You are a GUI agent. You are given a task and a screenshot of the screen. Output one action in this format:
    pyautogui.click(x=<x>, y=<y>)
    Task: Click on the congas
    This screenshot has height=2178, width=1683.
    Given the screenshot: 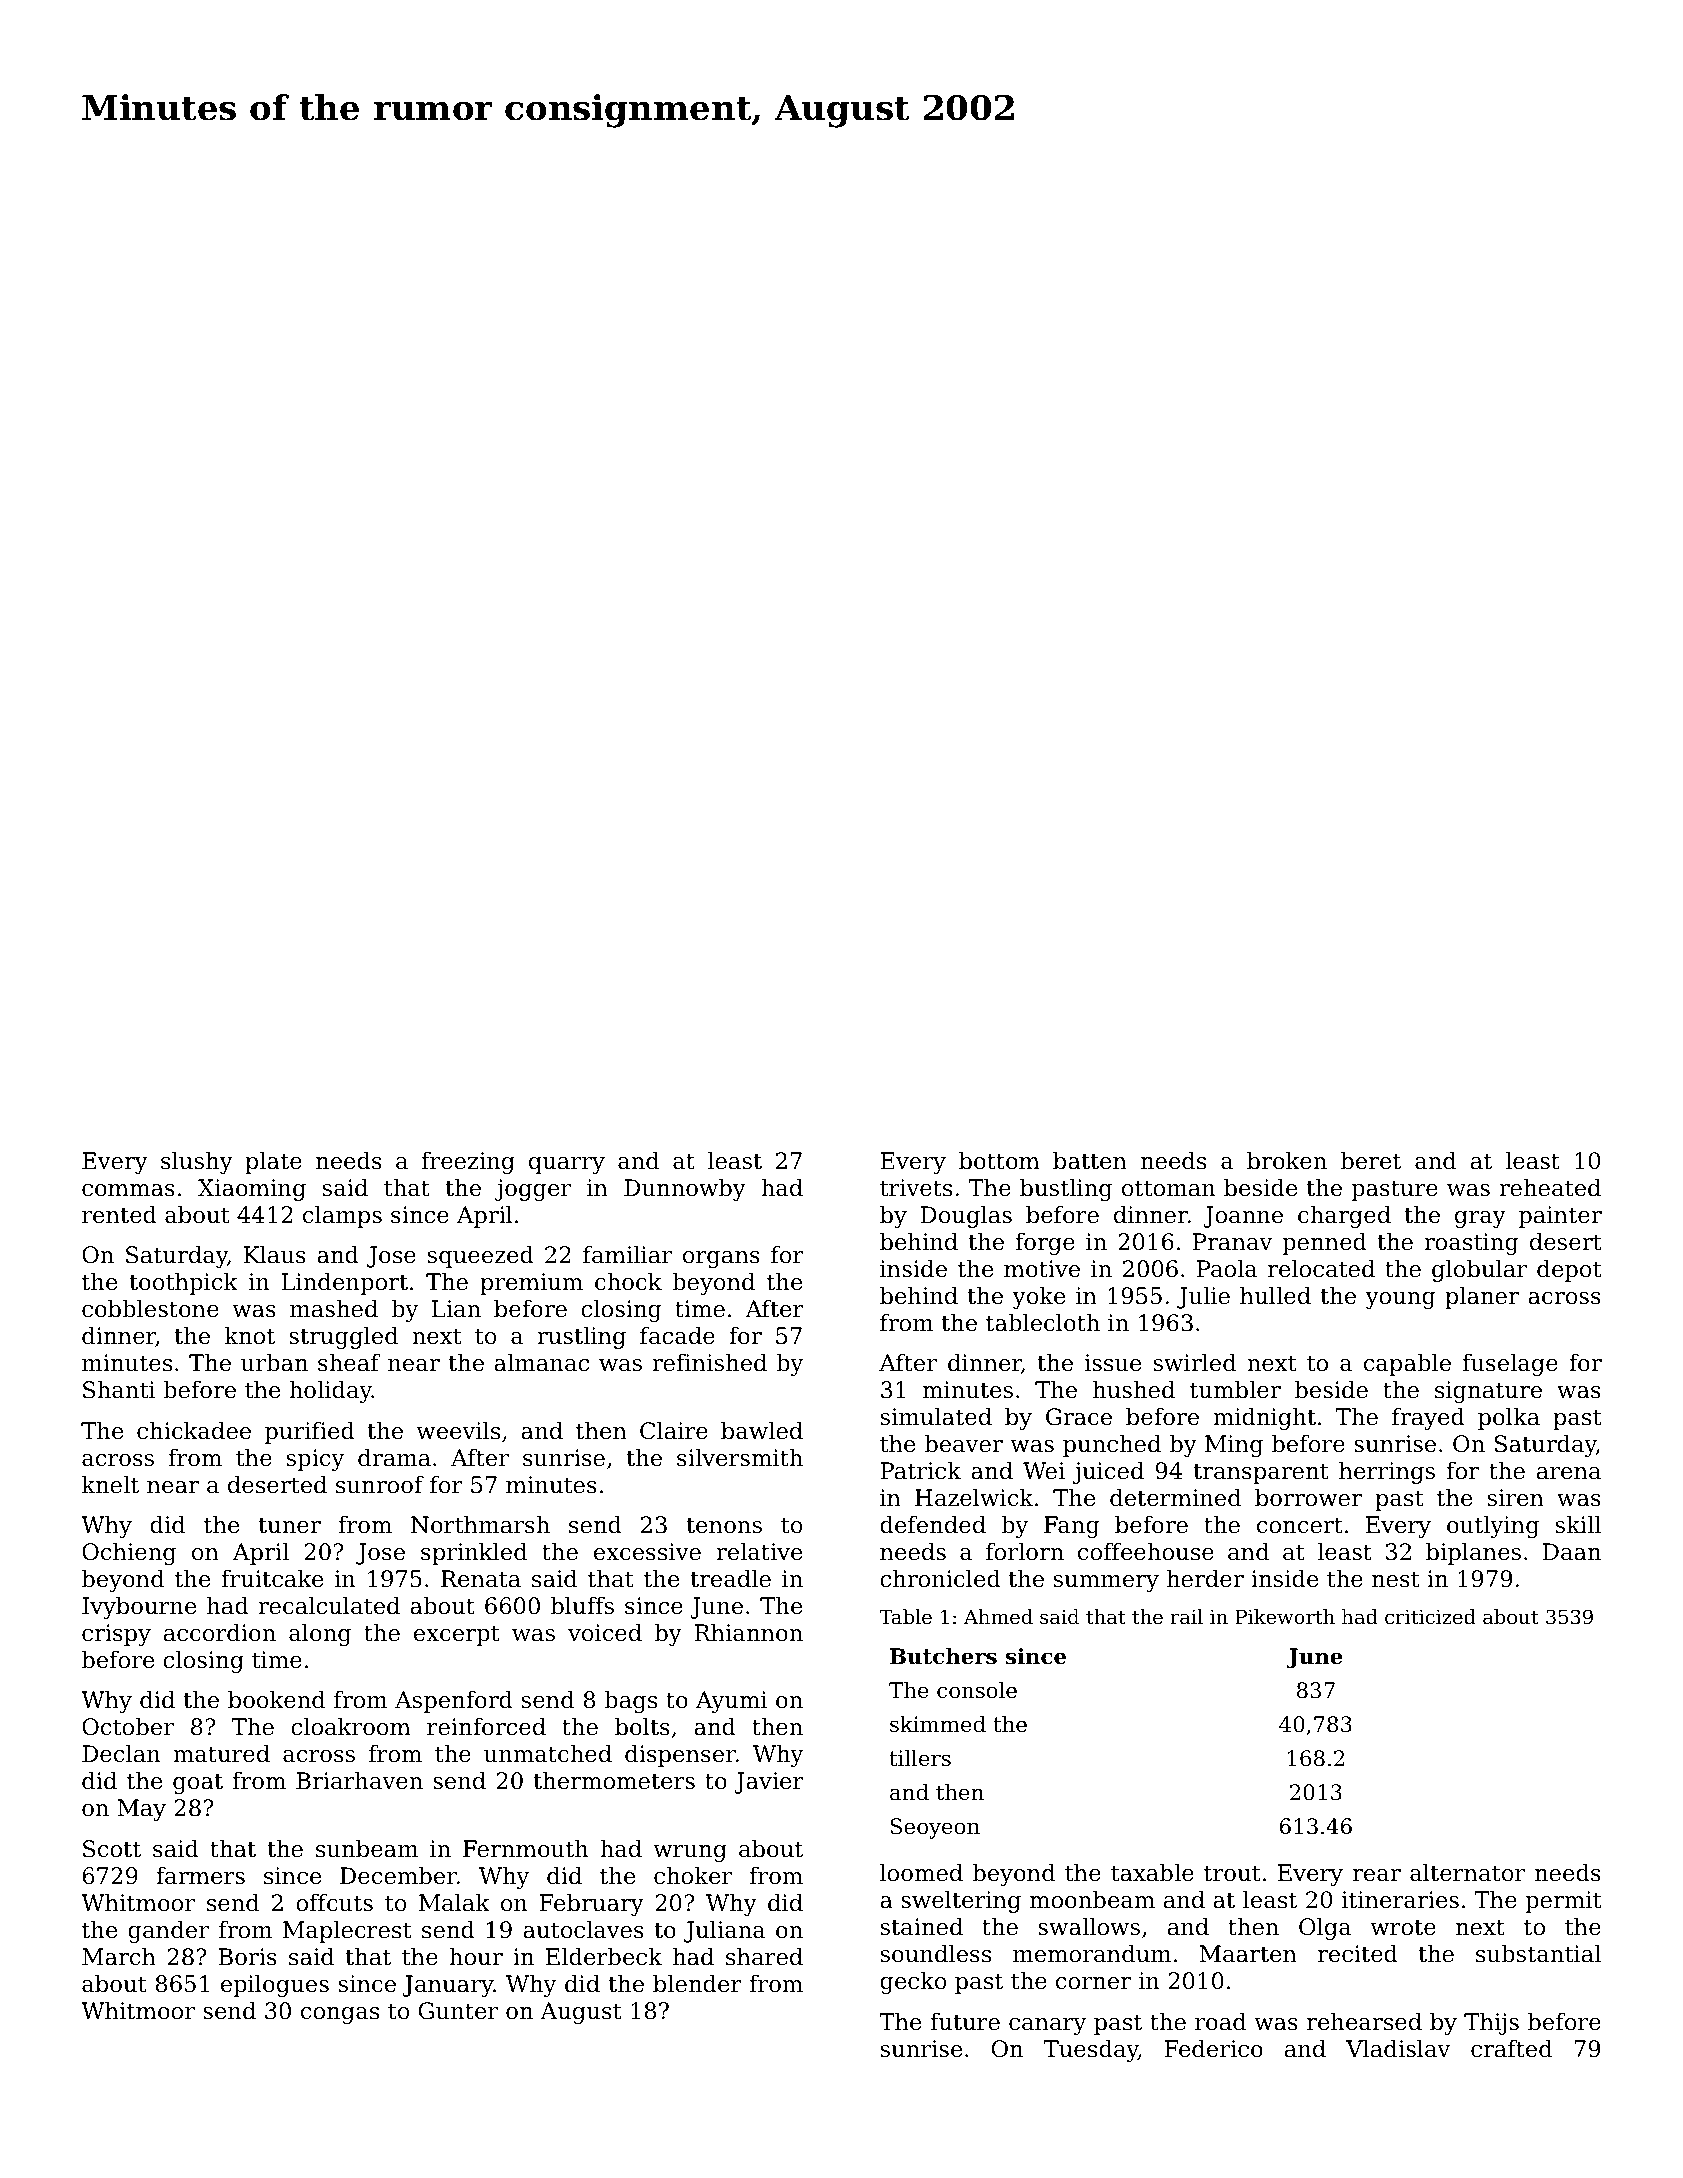 What is the action you would take?
    pyautogui.click(x=340, y=2015)
